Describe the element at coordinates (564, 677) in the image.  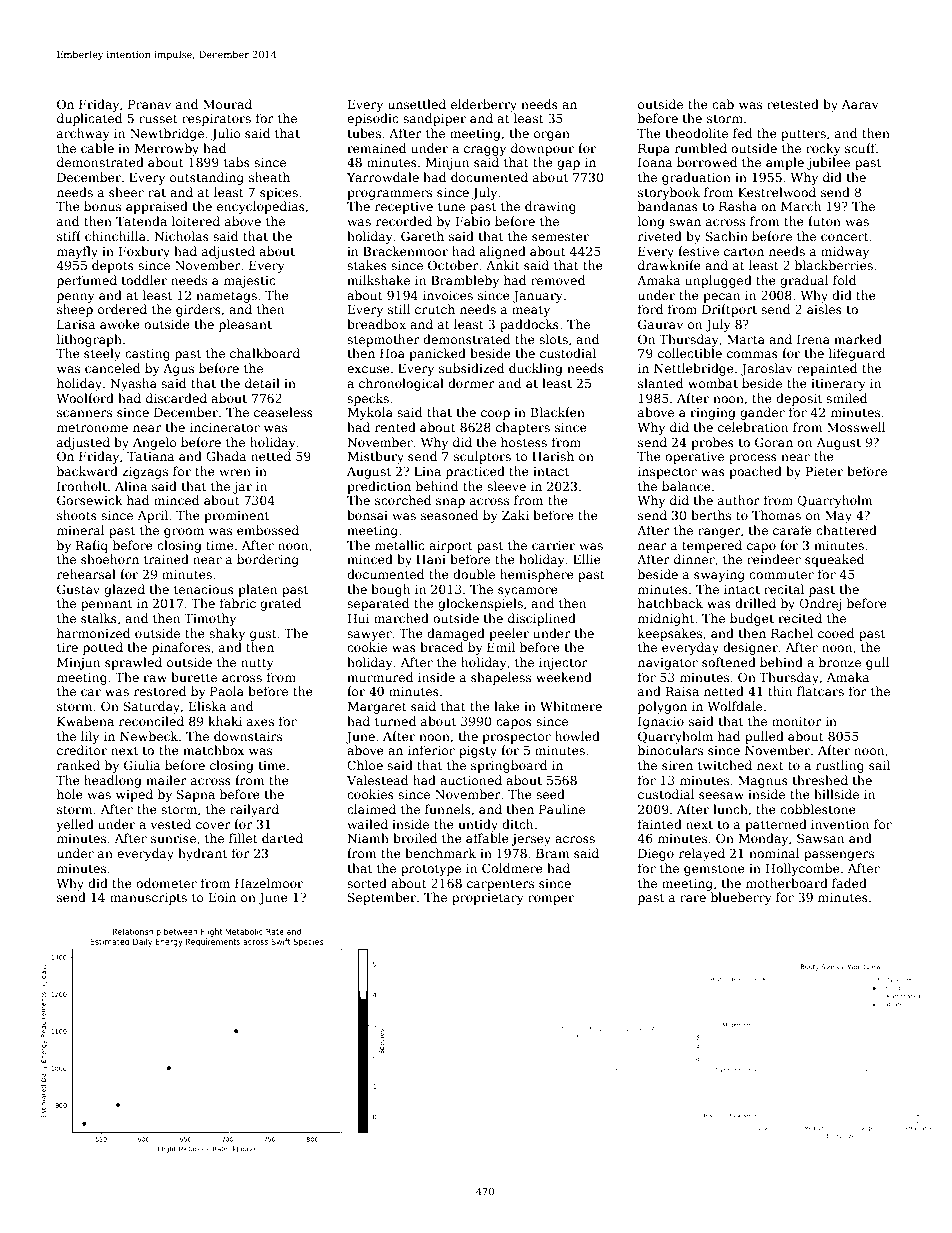
I see `weekend` at that location.
